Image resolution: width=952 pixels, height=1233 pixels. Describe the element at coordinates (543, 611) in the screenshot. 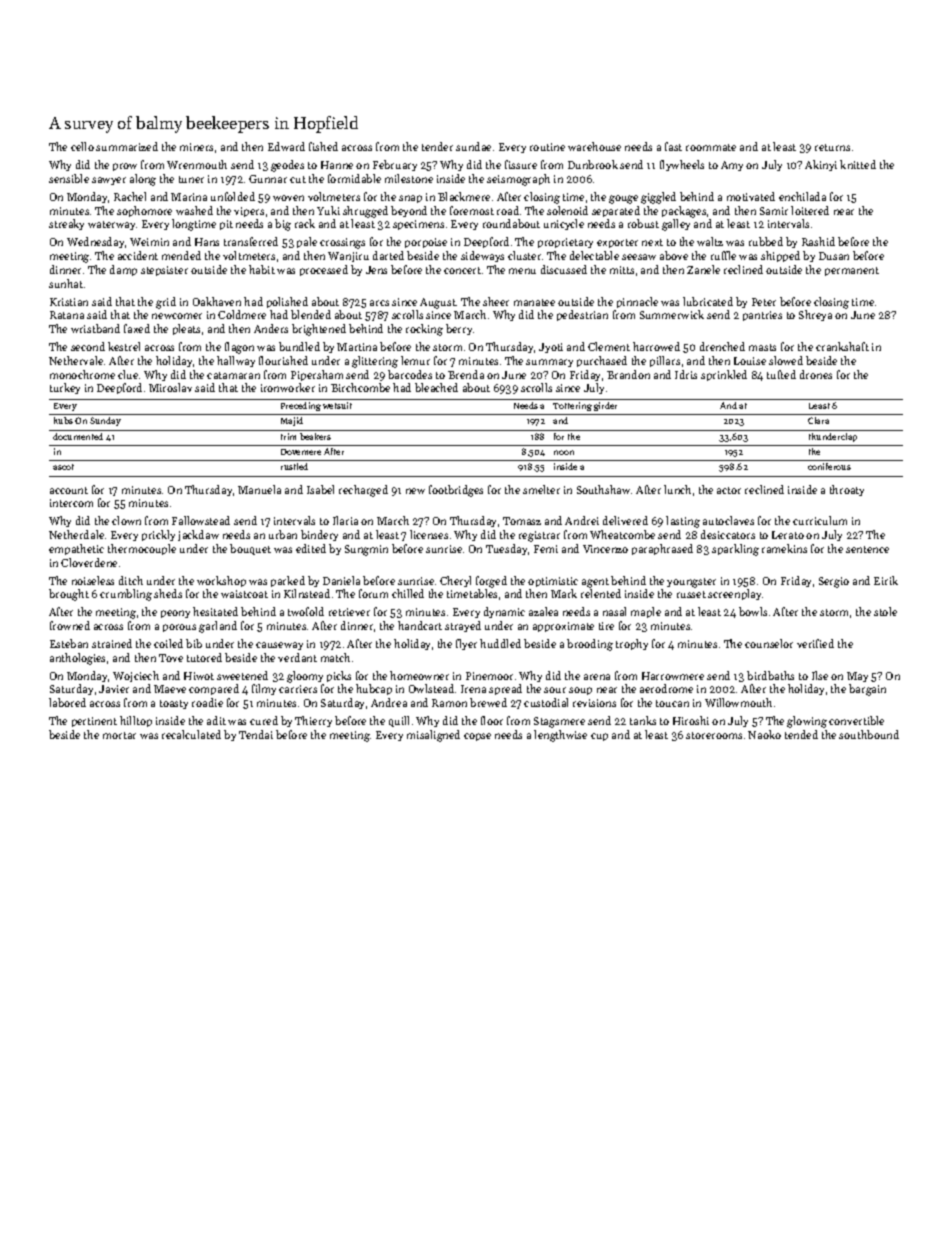

I see `azalea` at that location.
